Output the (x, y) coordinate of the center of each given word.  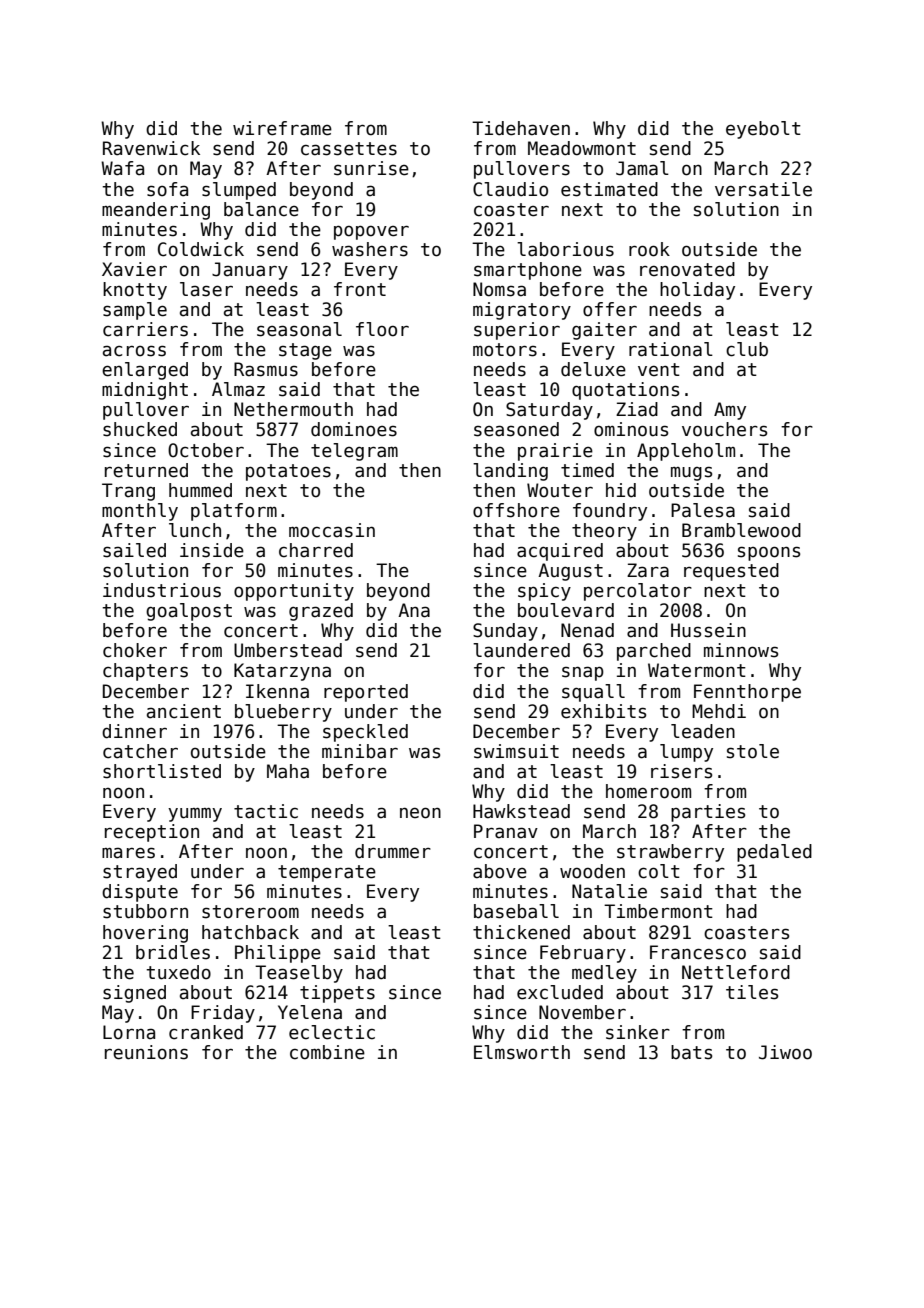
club (747, 349)
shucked (140, 429)
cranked (206, 1032)
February (583, 954)
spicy (544, 592)
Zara (648, 570)
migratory (522, 311)
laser (206, 289)
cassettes (349, 149)
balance (261, 209)
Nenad (587, 630)
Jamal (642, 168)
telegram (354, 452)
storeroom (250, 912)
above (500, 871)
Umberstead (288, 650)
